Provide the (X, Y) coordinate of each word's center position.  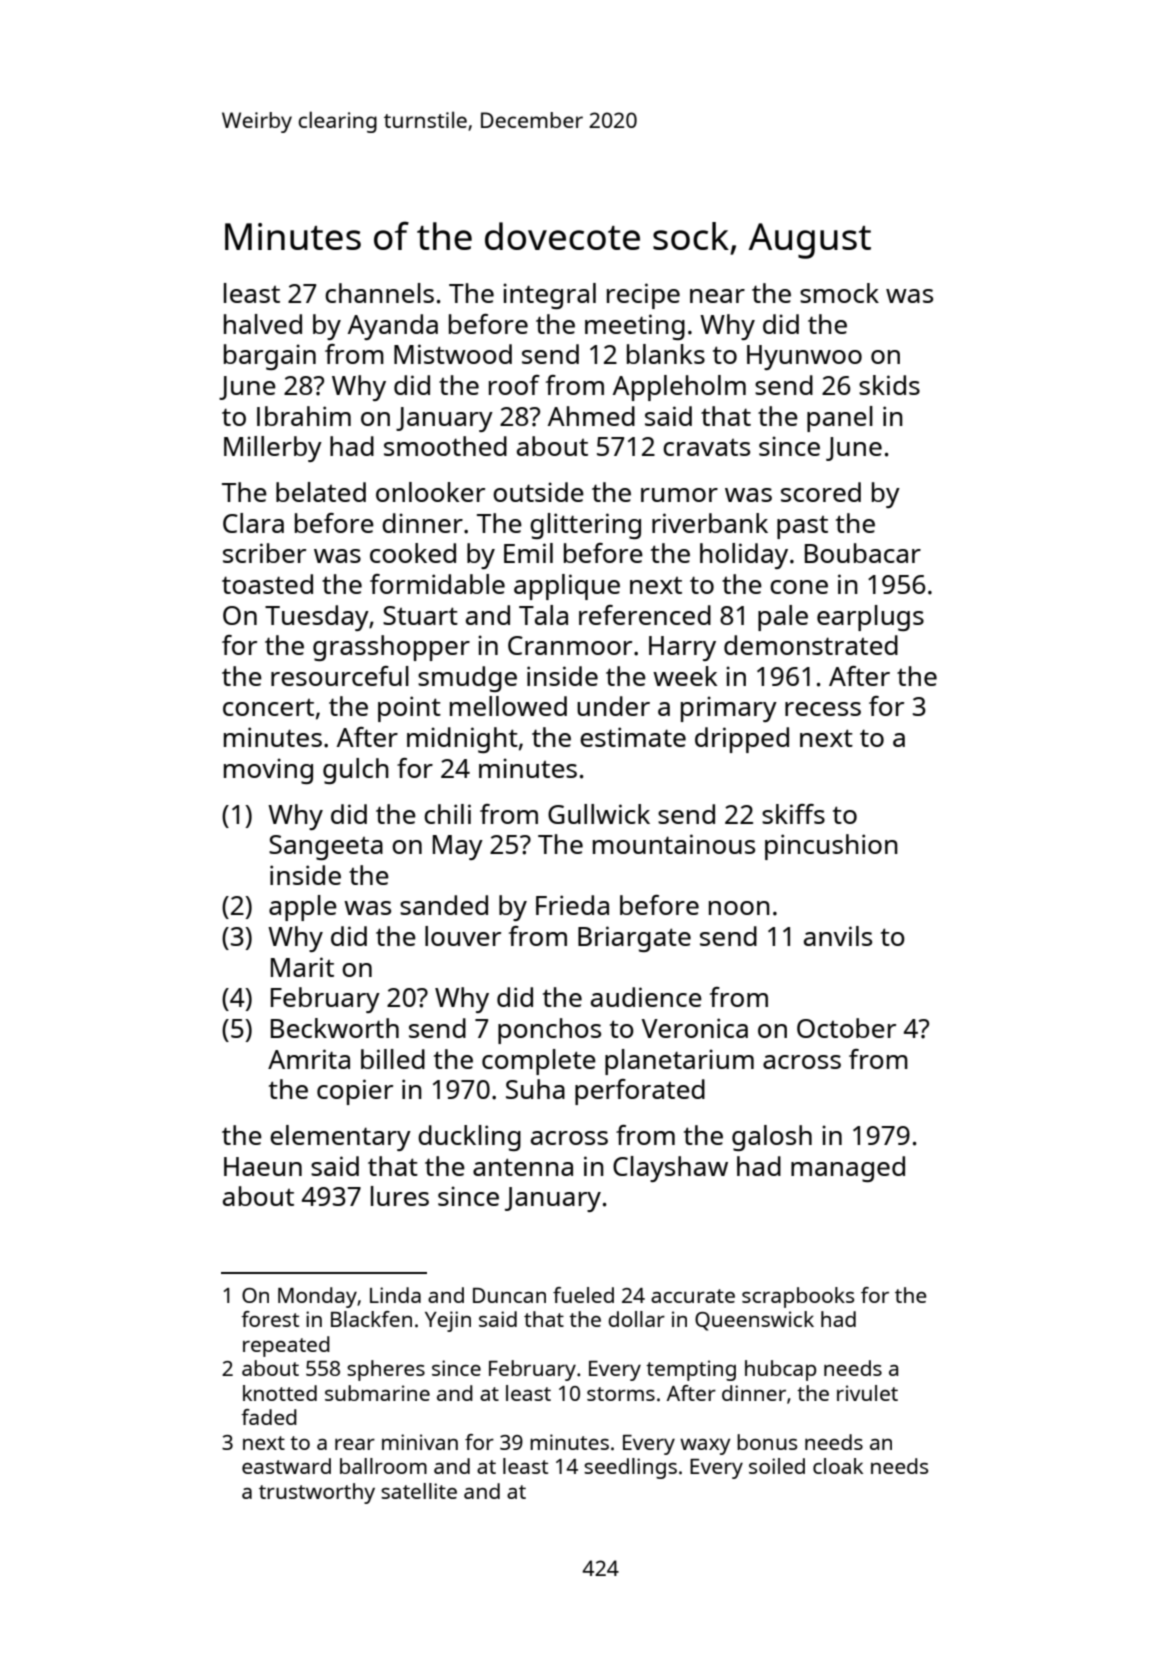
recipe (643, 296)
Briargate (634, 939)
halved (263, 324)
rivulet (867, 1393)
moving (268, 771)
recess (823, 709)
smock (839, 293)
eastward (286, 1466)
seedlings (630, 1468)
